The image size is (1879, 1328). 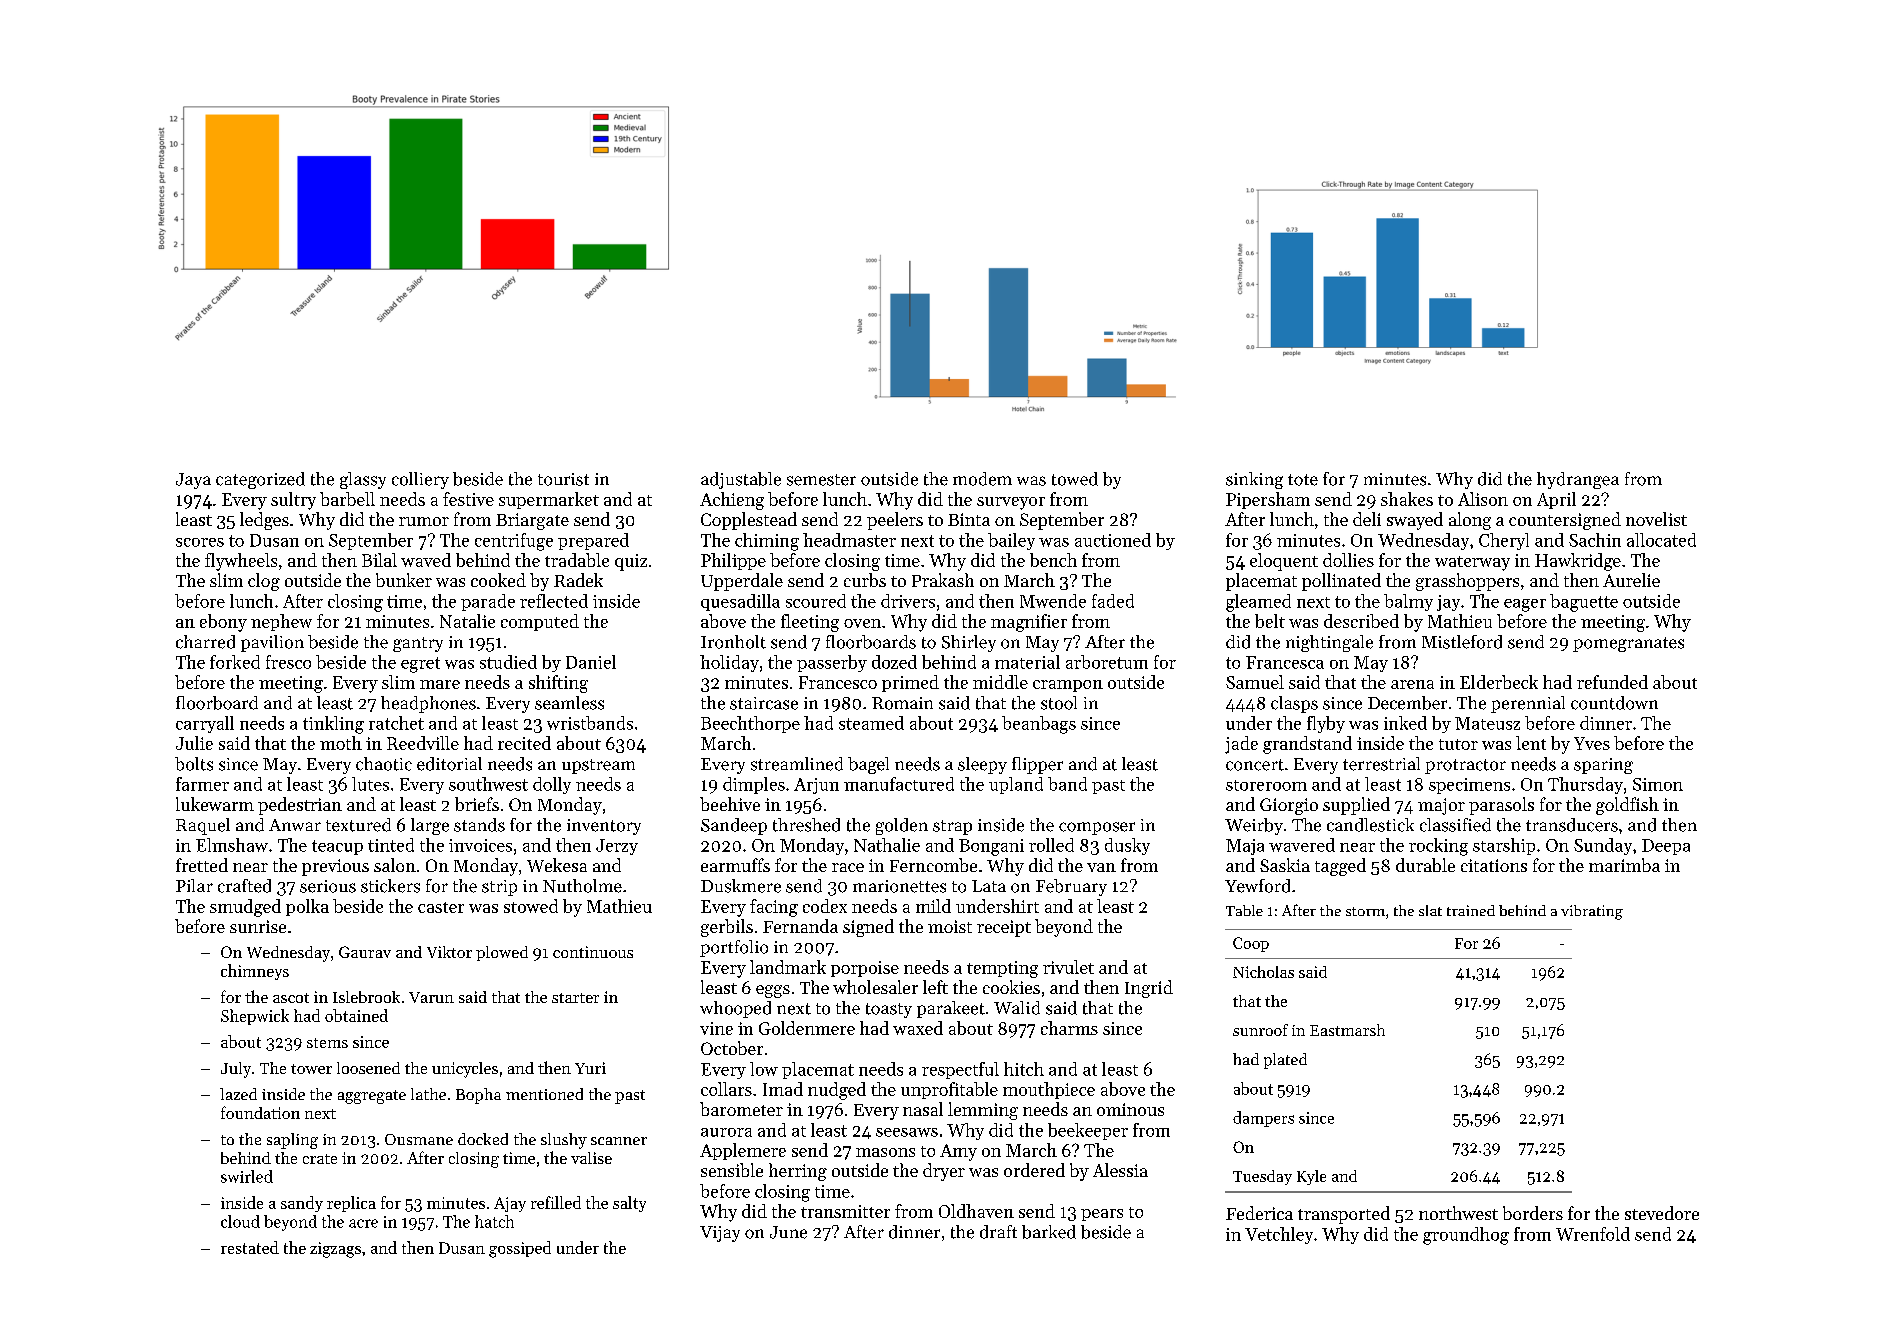 I want to click on tourist, so click(x=563, y=479).
